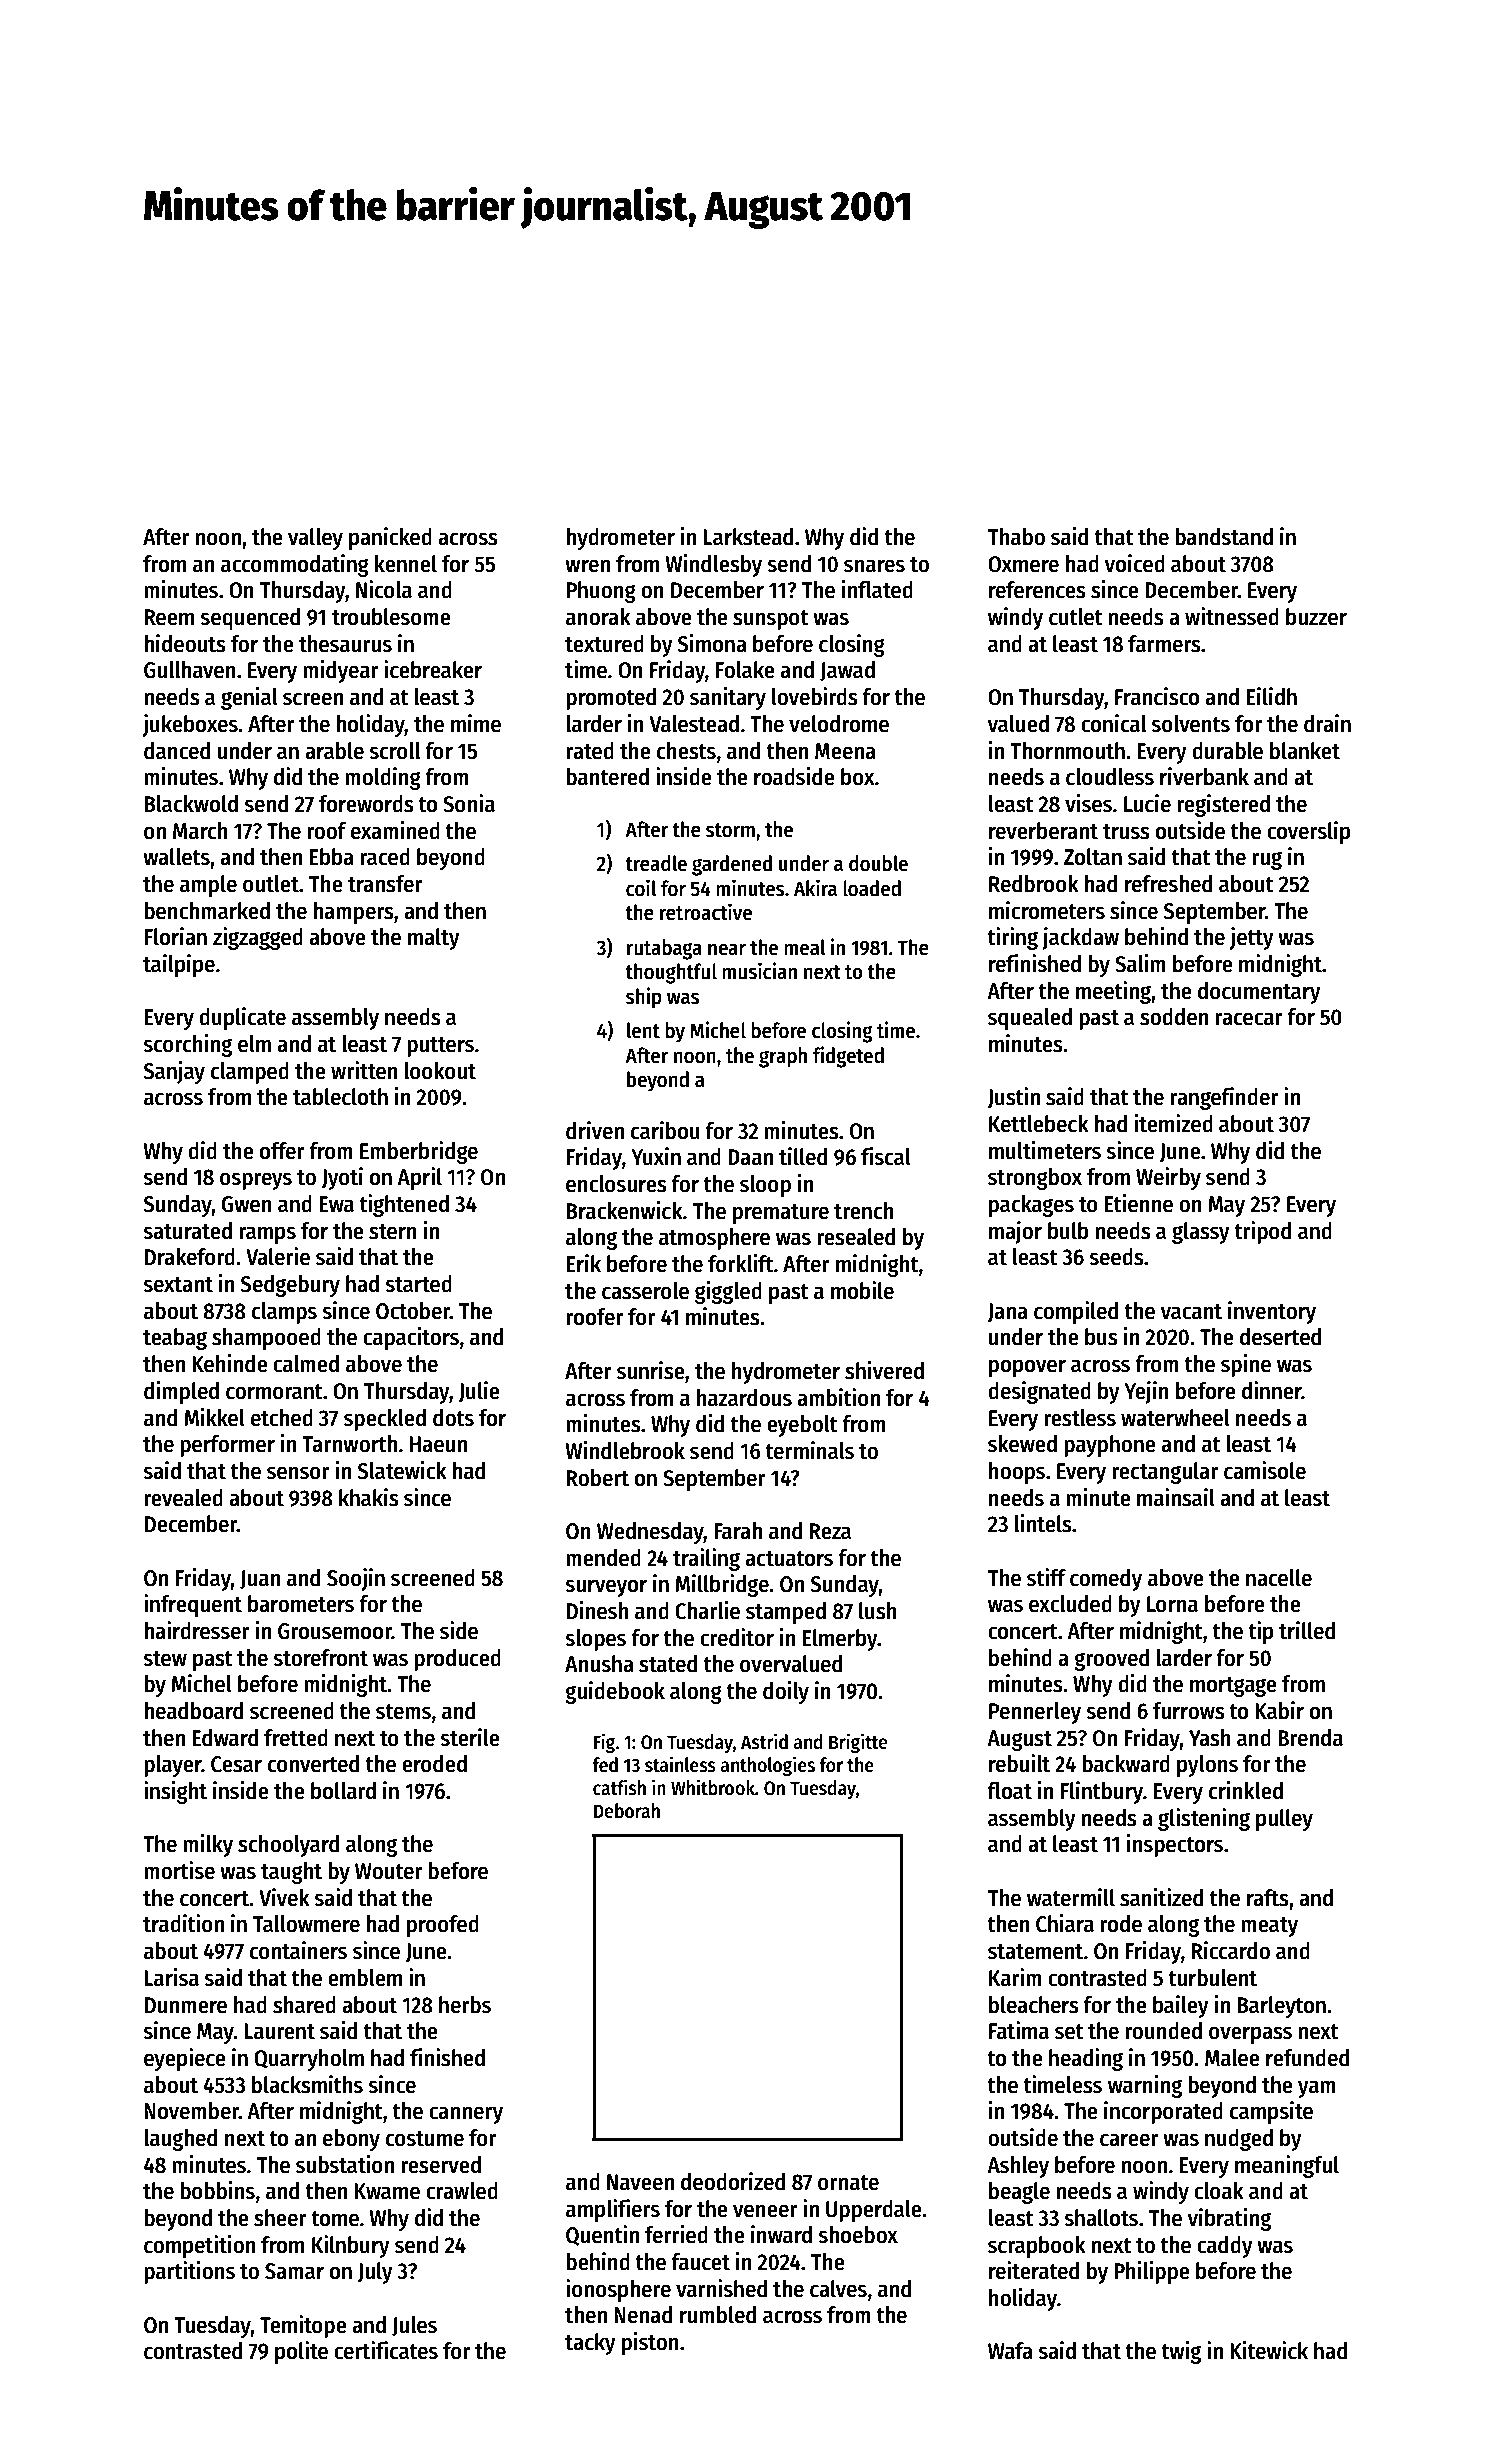 The image size is (1496, 2464). What do you see at coordinates (1272, 1390) in the screenshot?
I see `dinner` at bounding box center [1272, 1390].
